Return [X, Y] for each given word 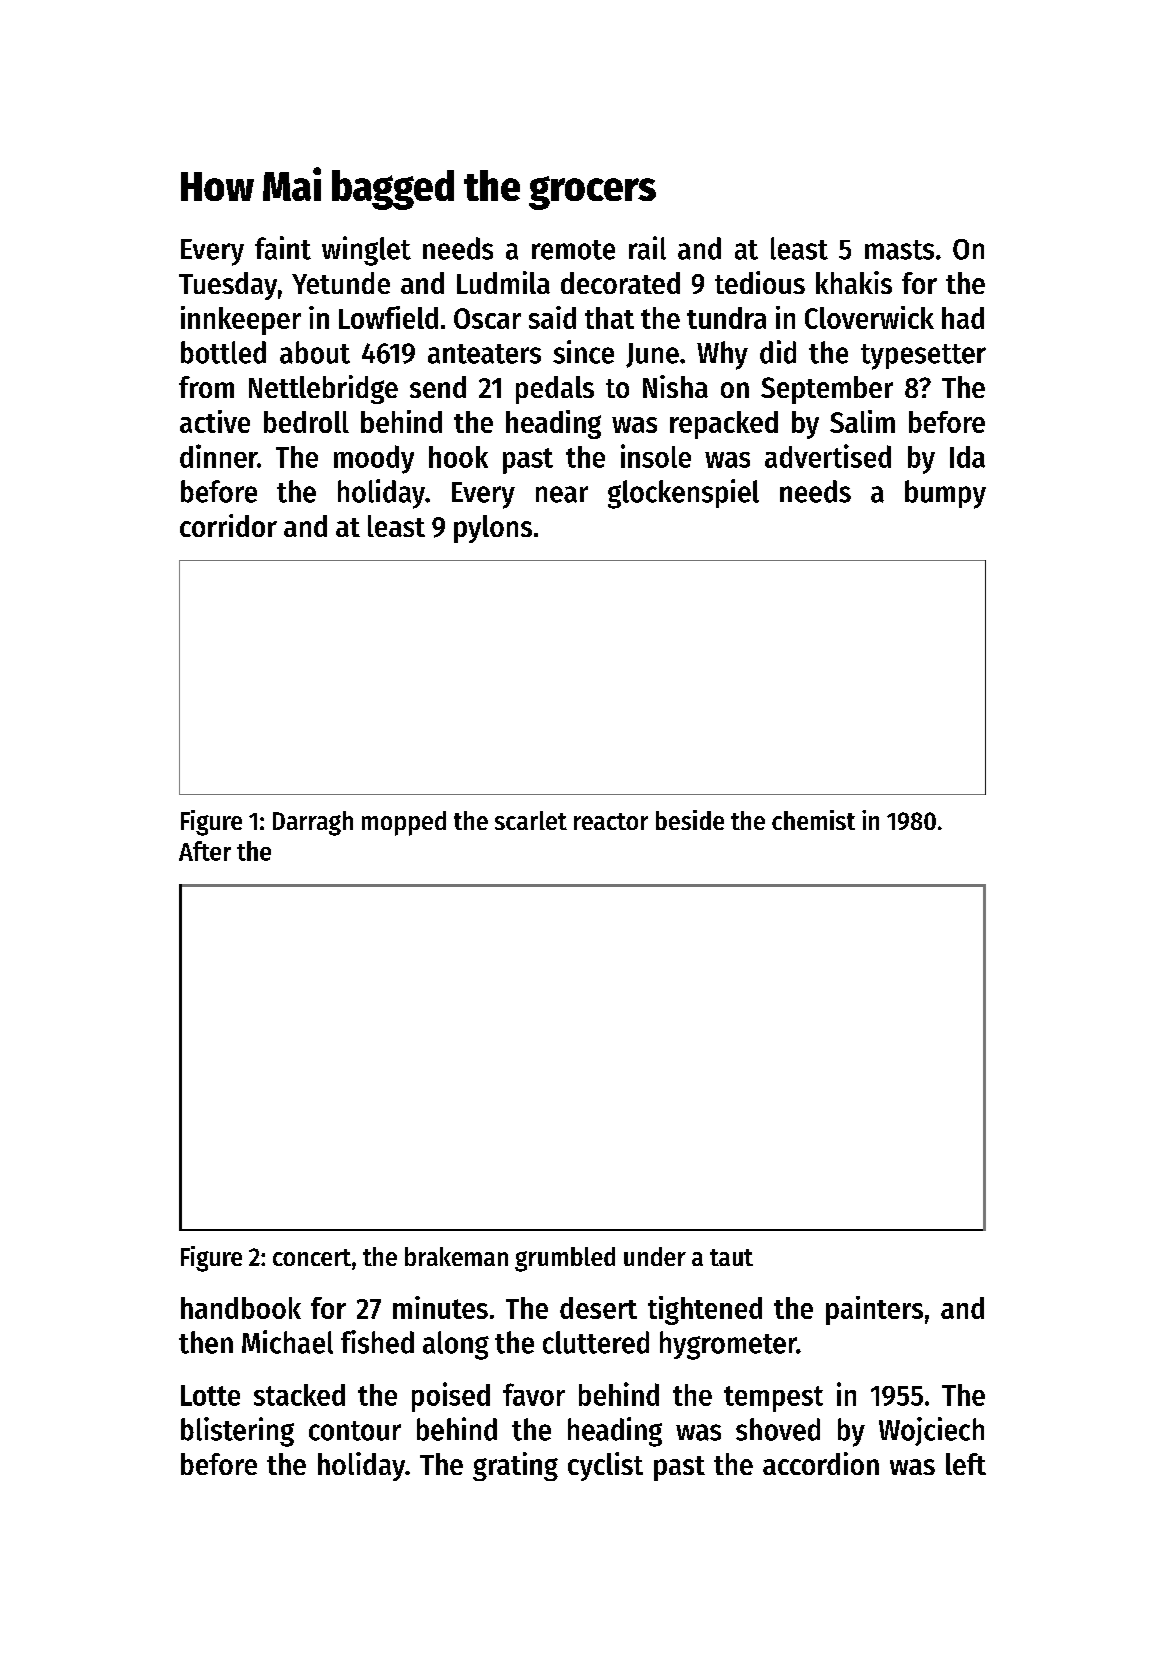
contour [355, 1431]
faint [283, 248]
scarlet [531, 820]
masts [899, 250]
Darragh [313, 823]
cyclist [605, 1466]
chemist [813, 820]
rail [647, 248]
